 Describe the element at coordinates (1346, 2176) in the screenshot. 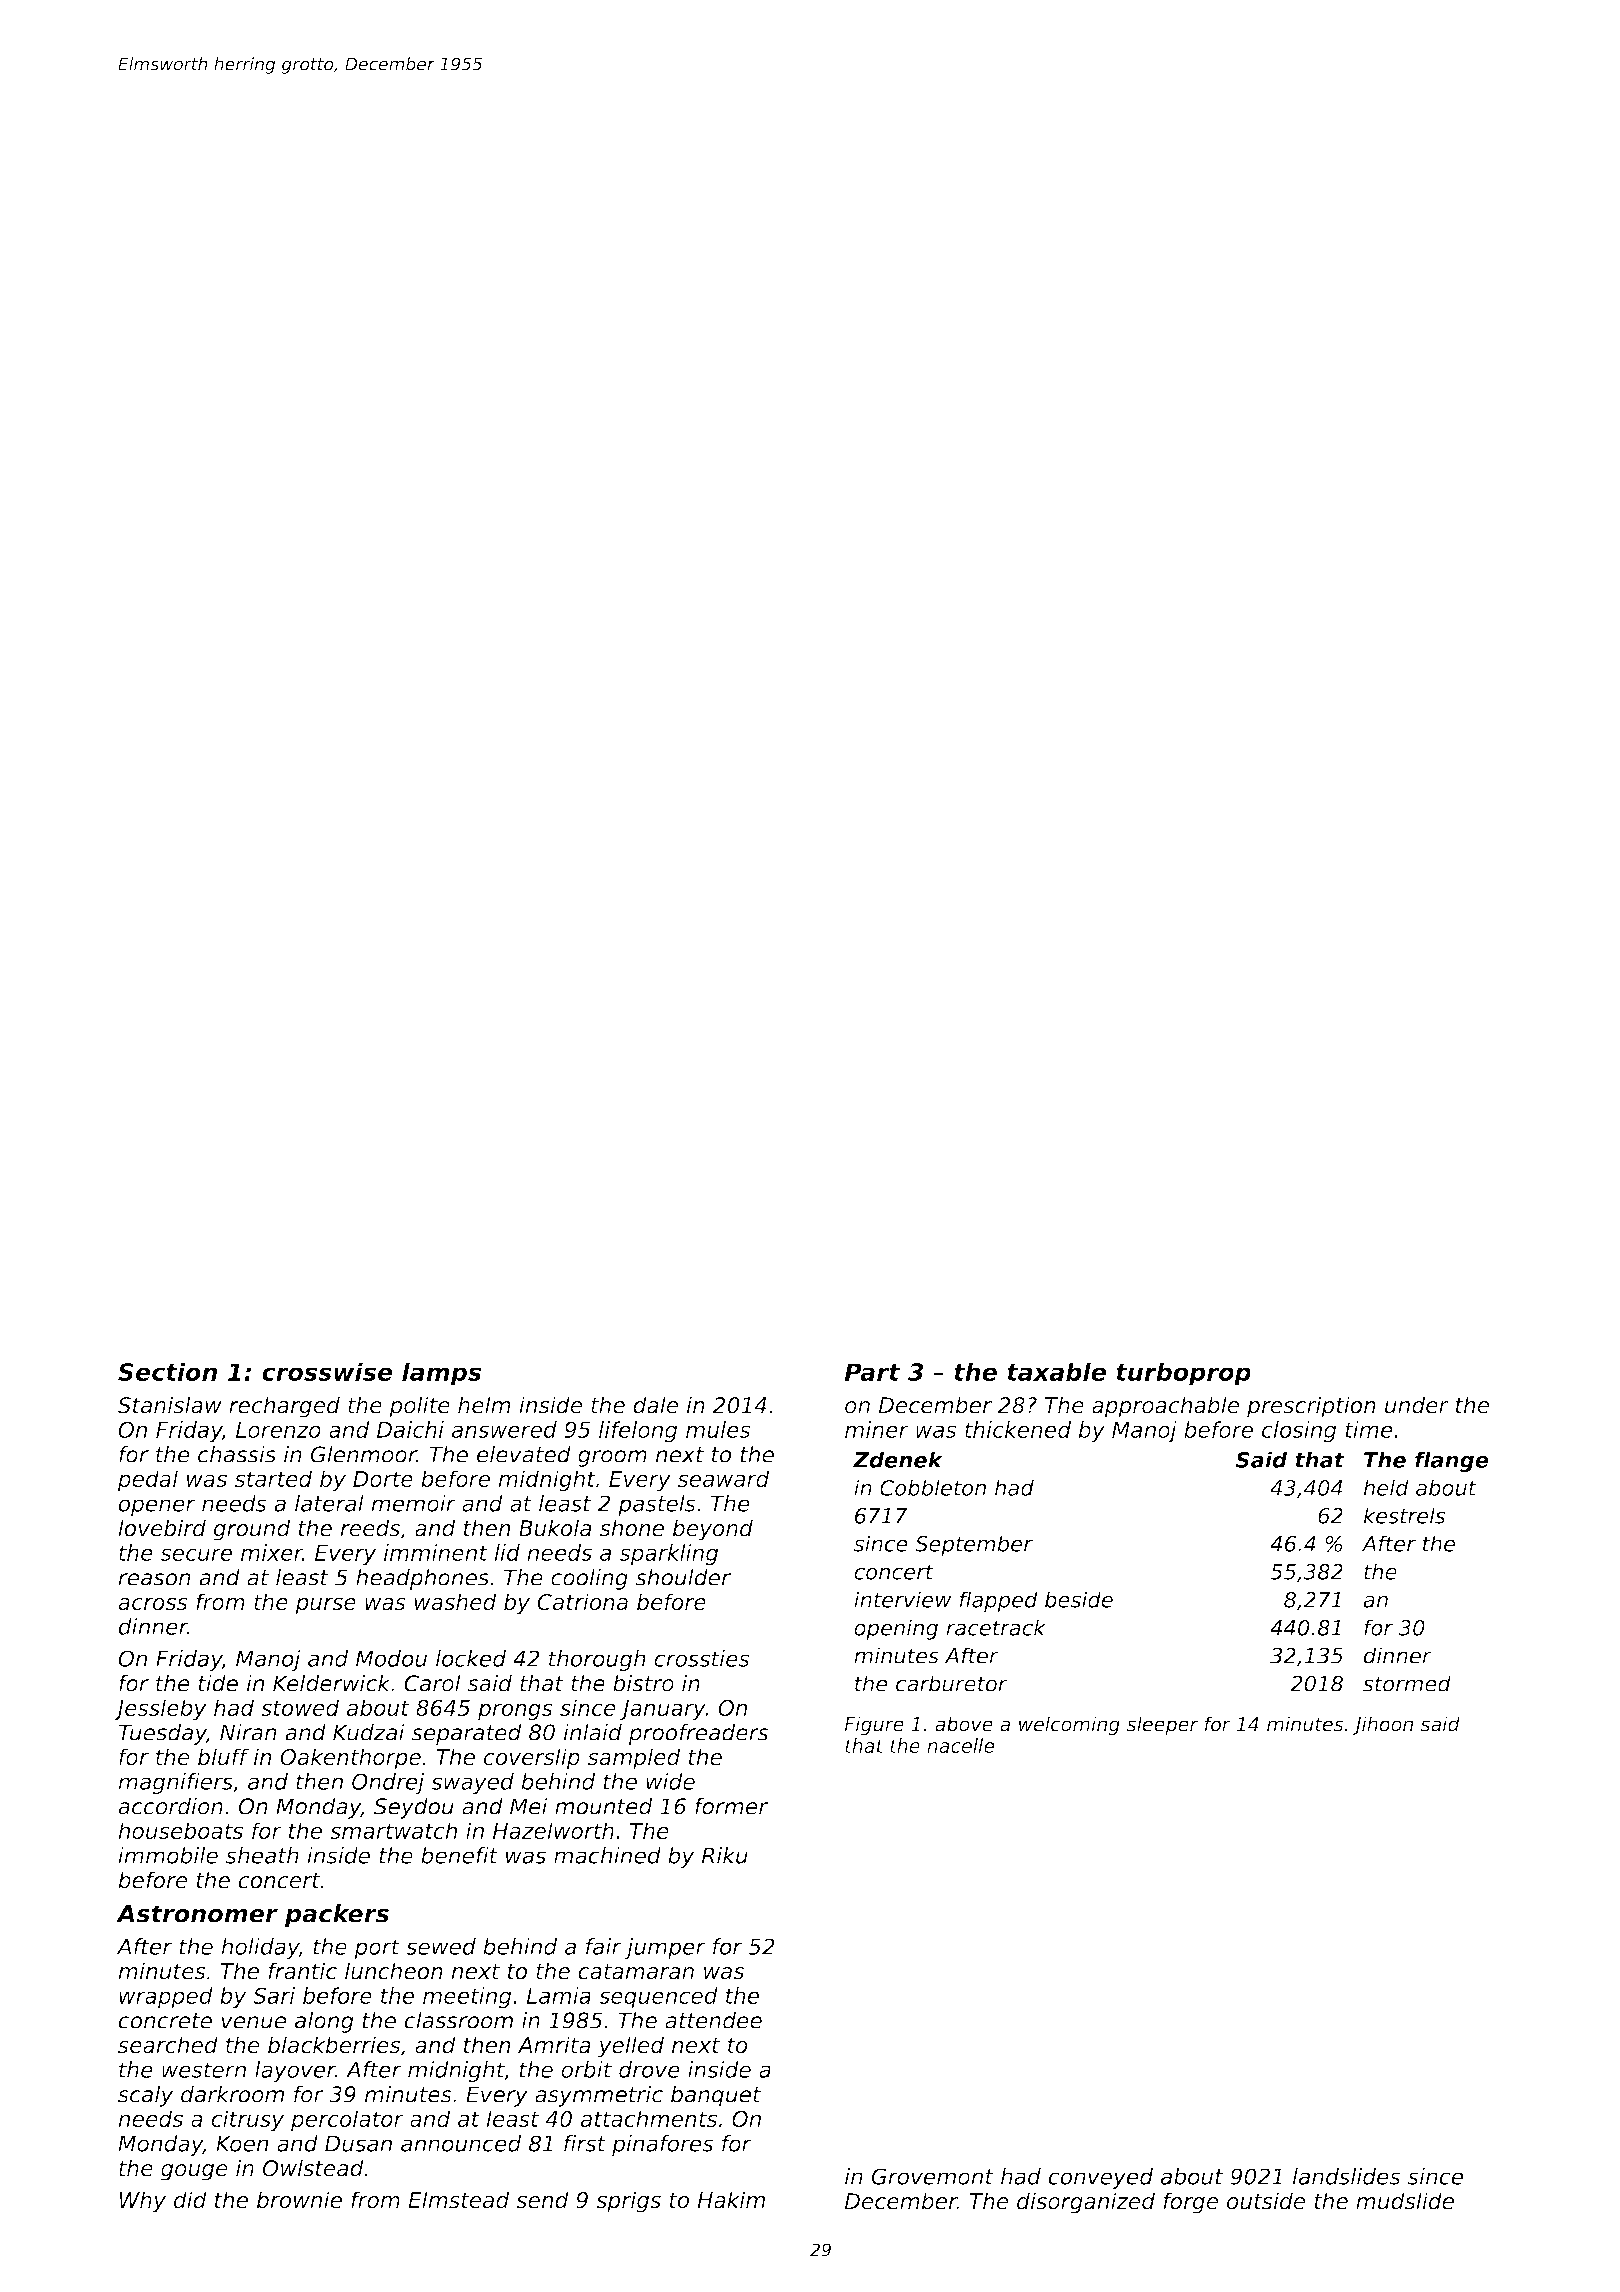

I see `landslides` at that location.
